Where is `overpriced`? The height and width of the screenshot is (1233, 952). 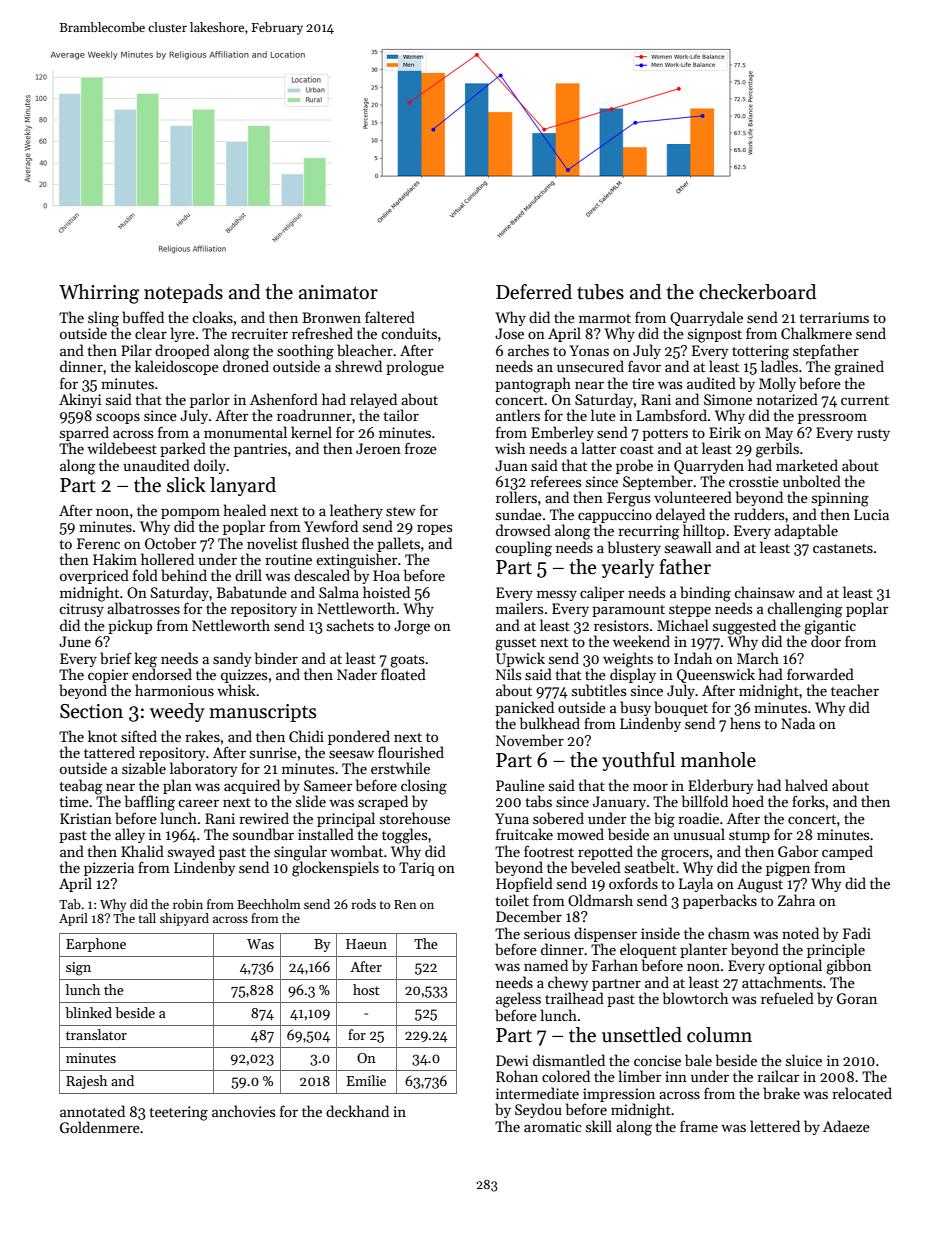
overpriced is located at coordinates (94, 576).
